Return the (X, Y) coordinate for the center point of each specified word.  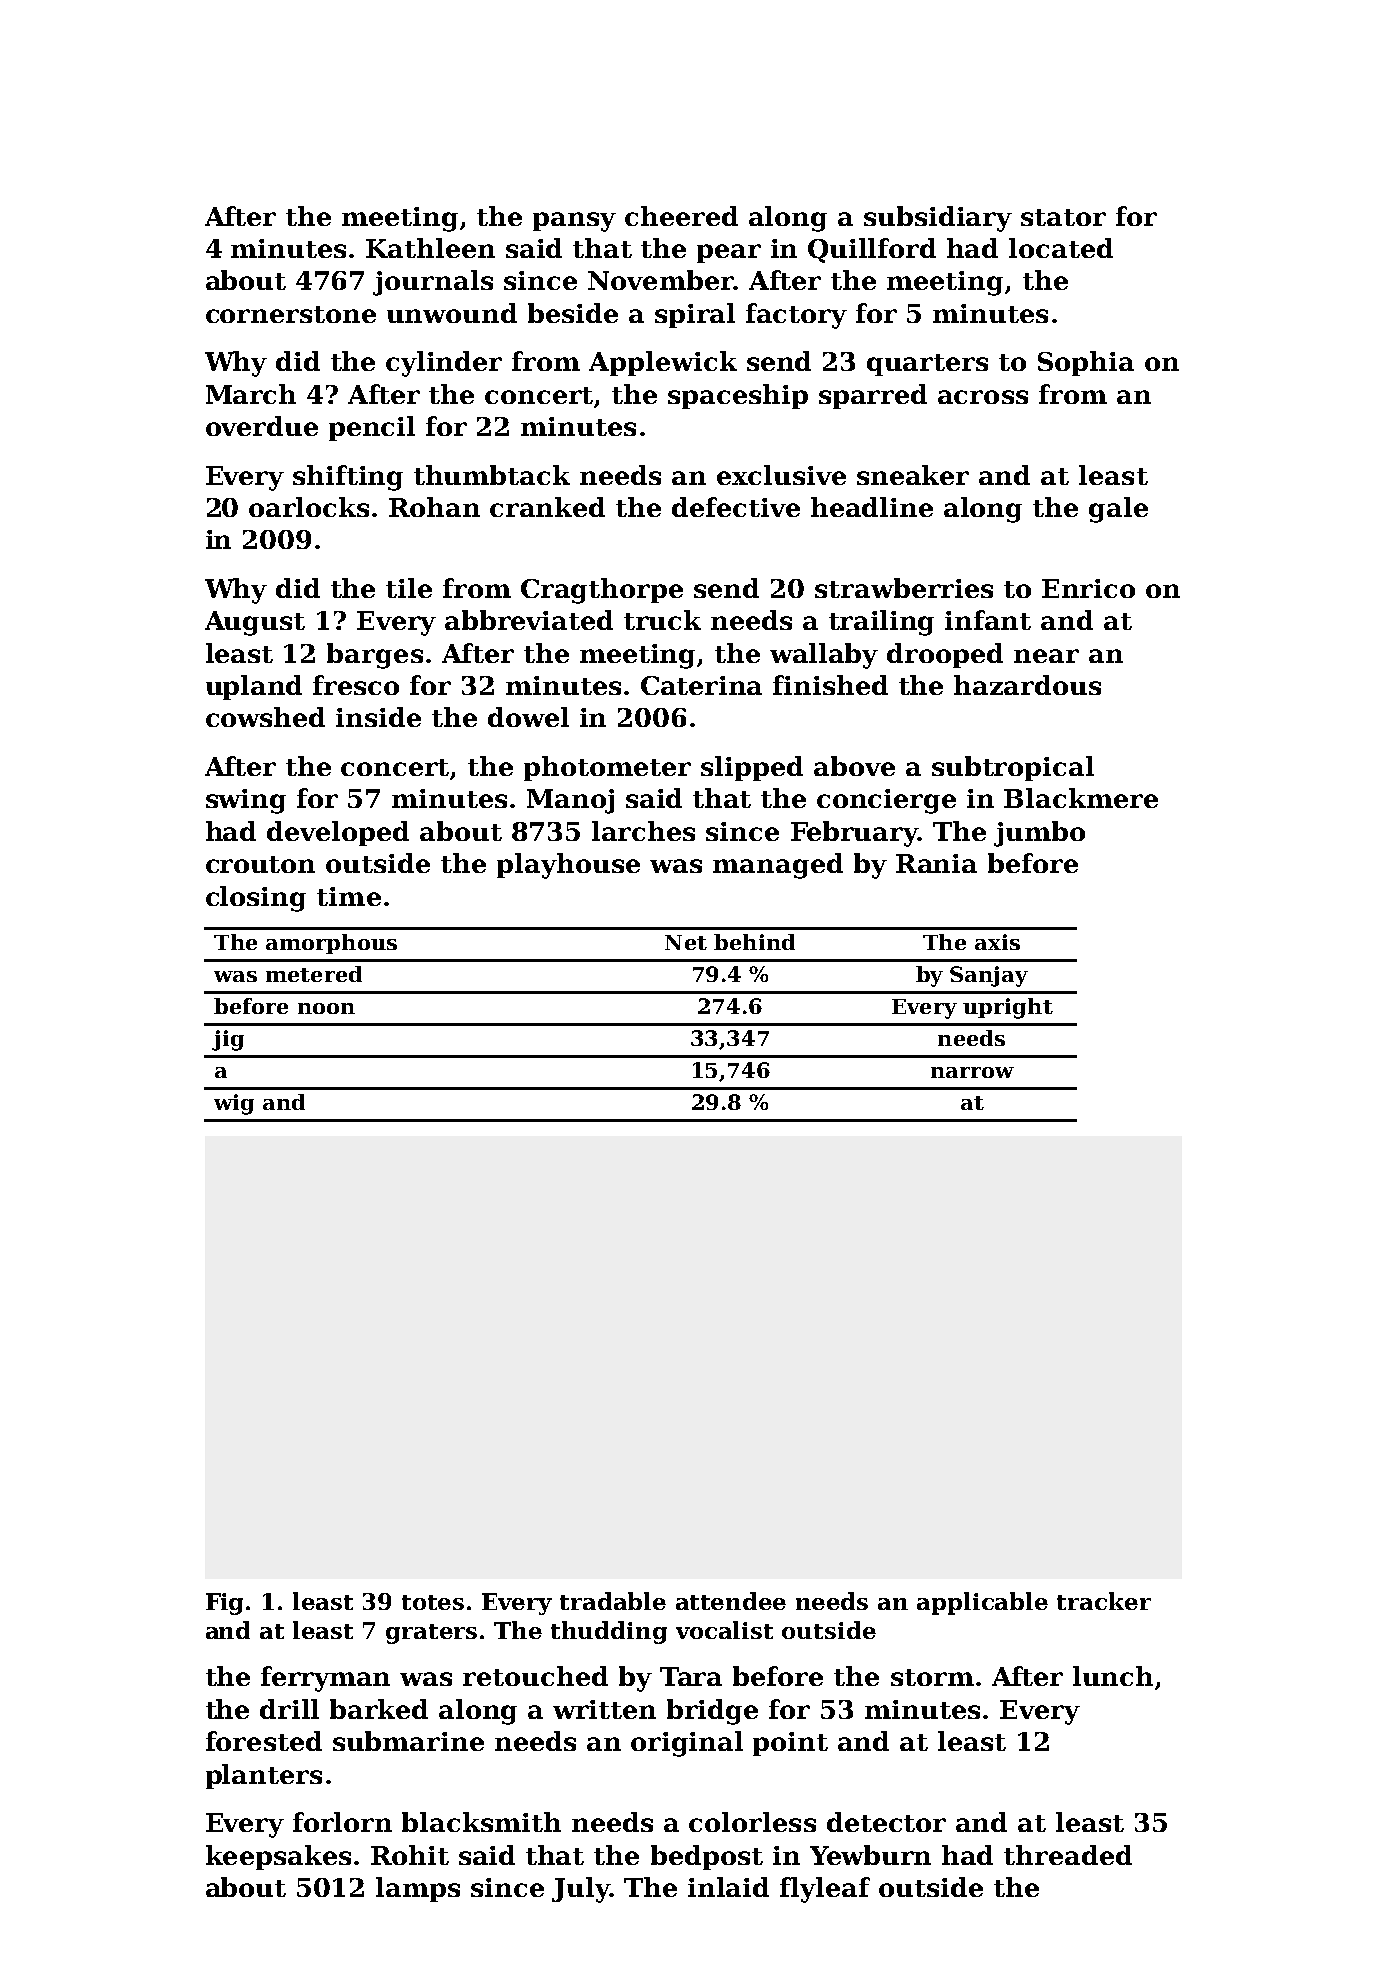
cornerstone (291, 314)
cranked (547, 507)
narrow (972, 1072)
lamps (418, 1889)
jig (228, 1040)
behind (754, 942)
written (604, 1709)
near (1046, 656)
